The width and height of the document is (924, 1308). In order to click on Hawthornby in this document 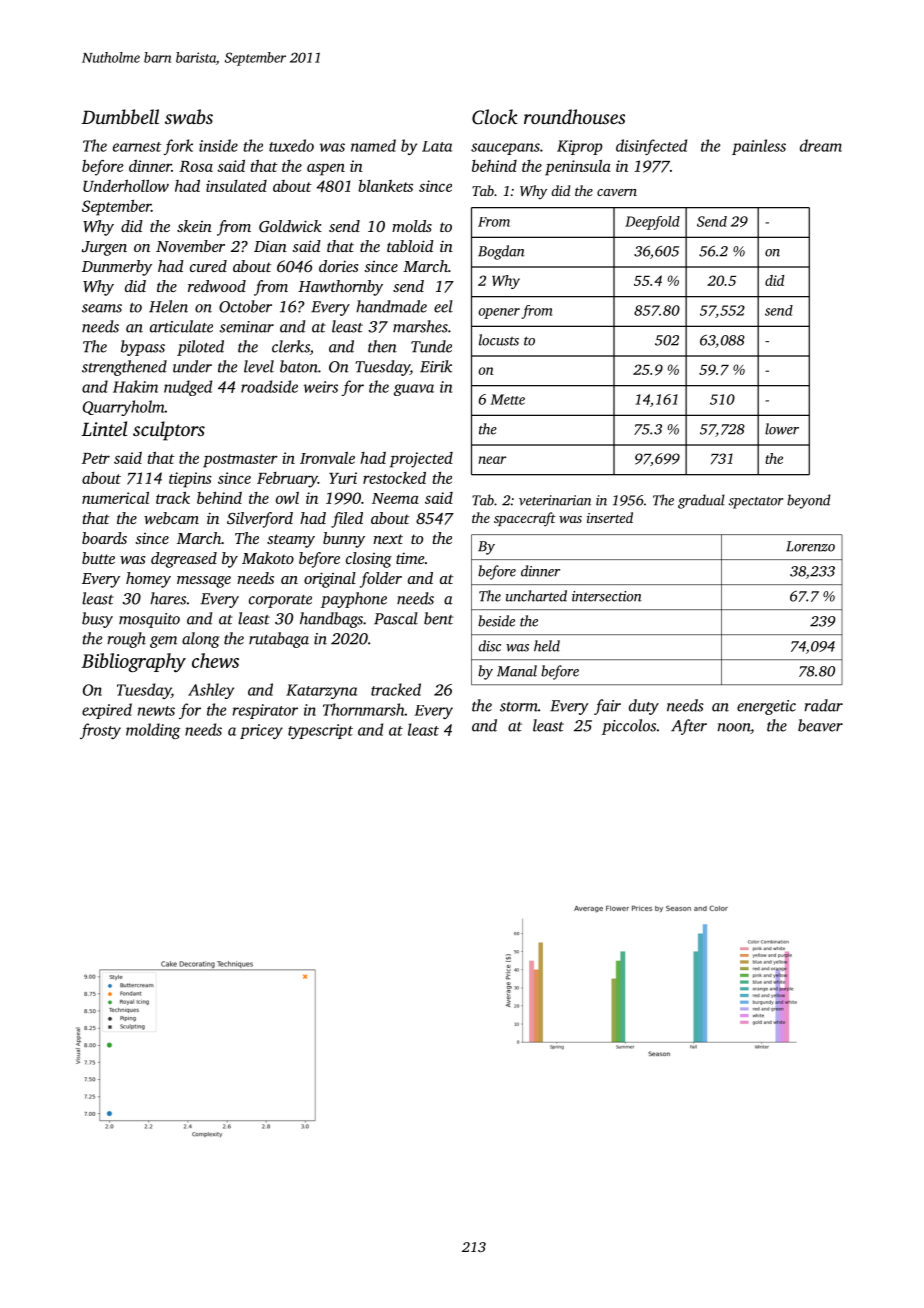, I will do `click(340, 288)`.
